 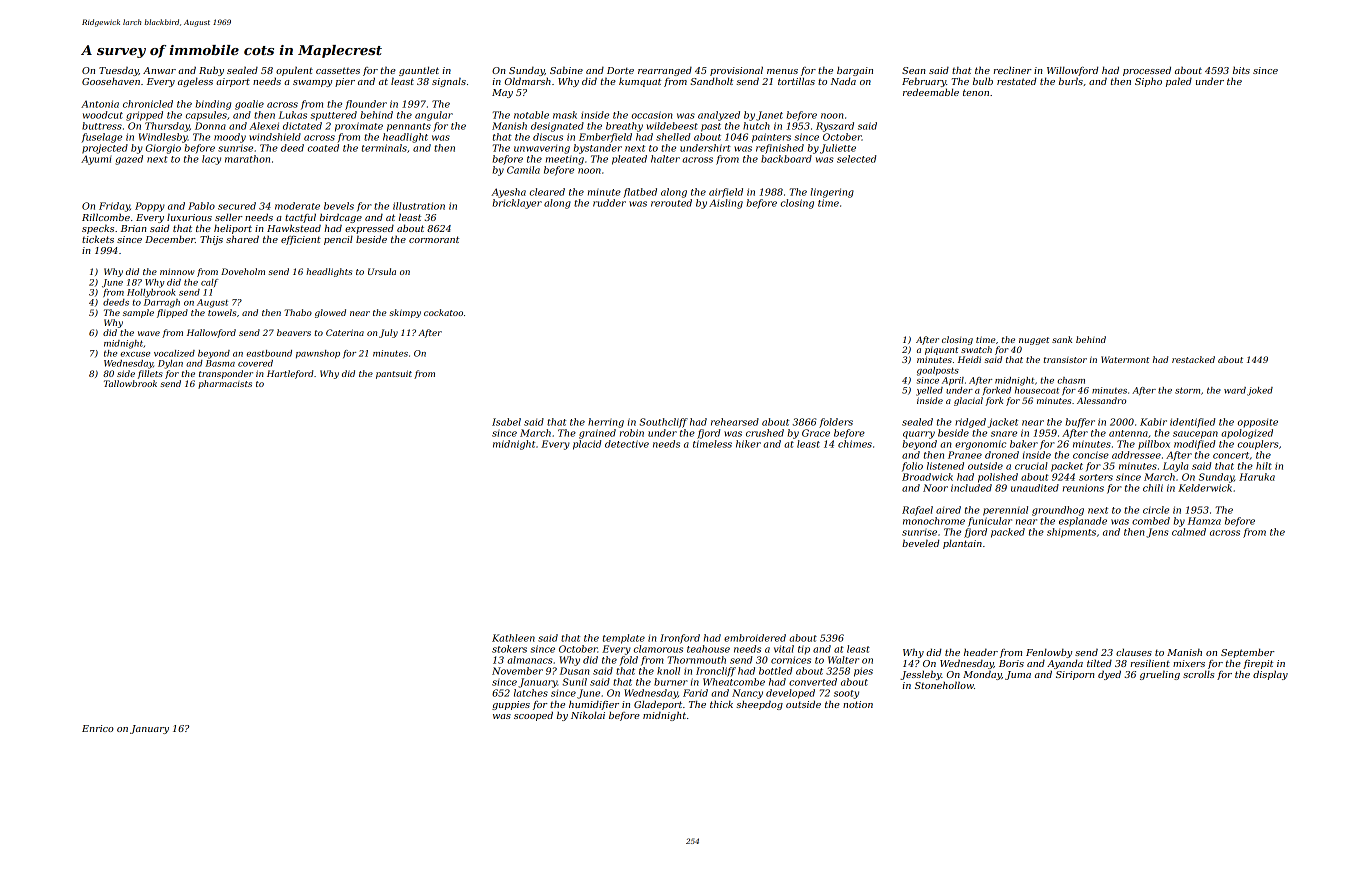 I want to click on Hartleford, so click(x=290, y=374).
